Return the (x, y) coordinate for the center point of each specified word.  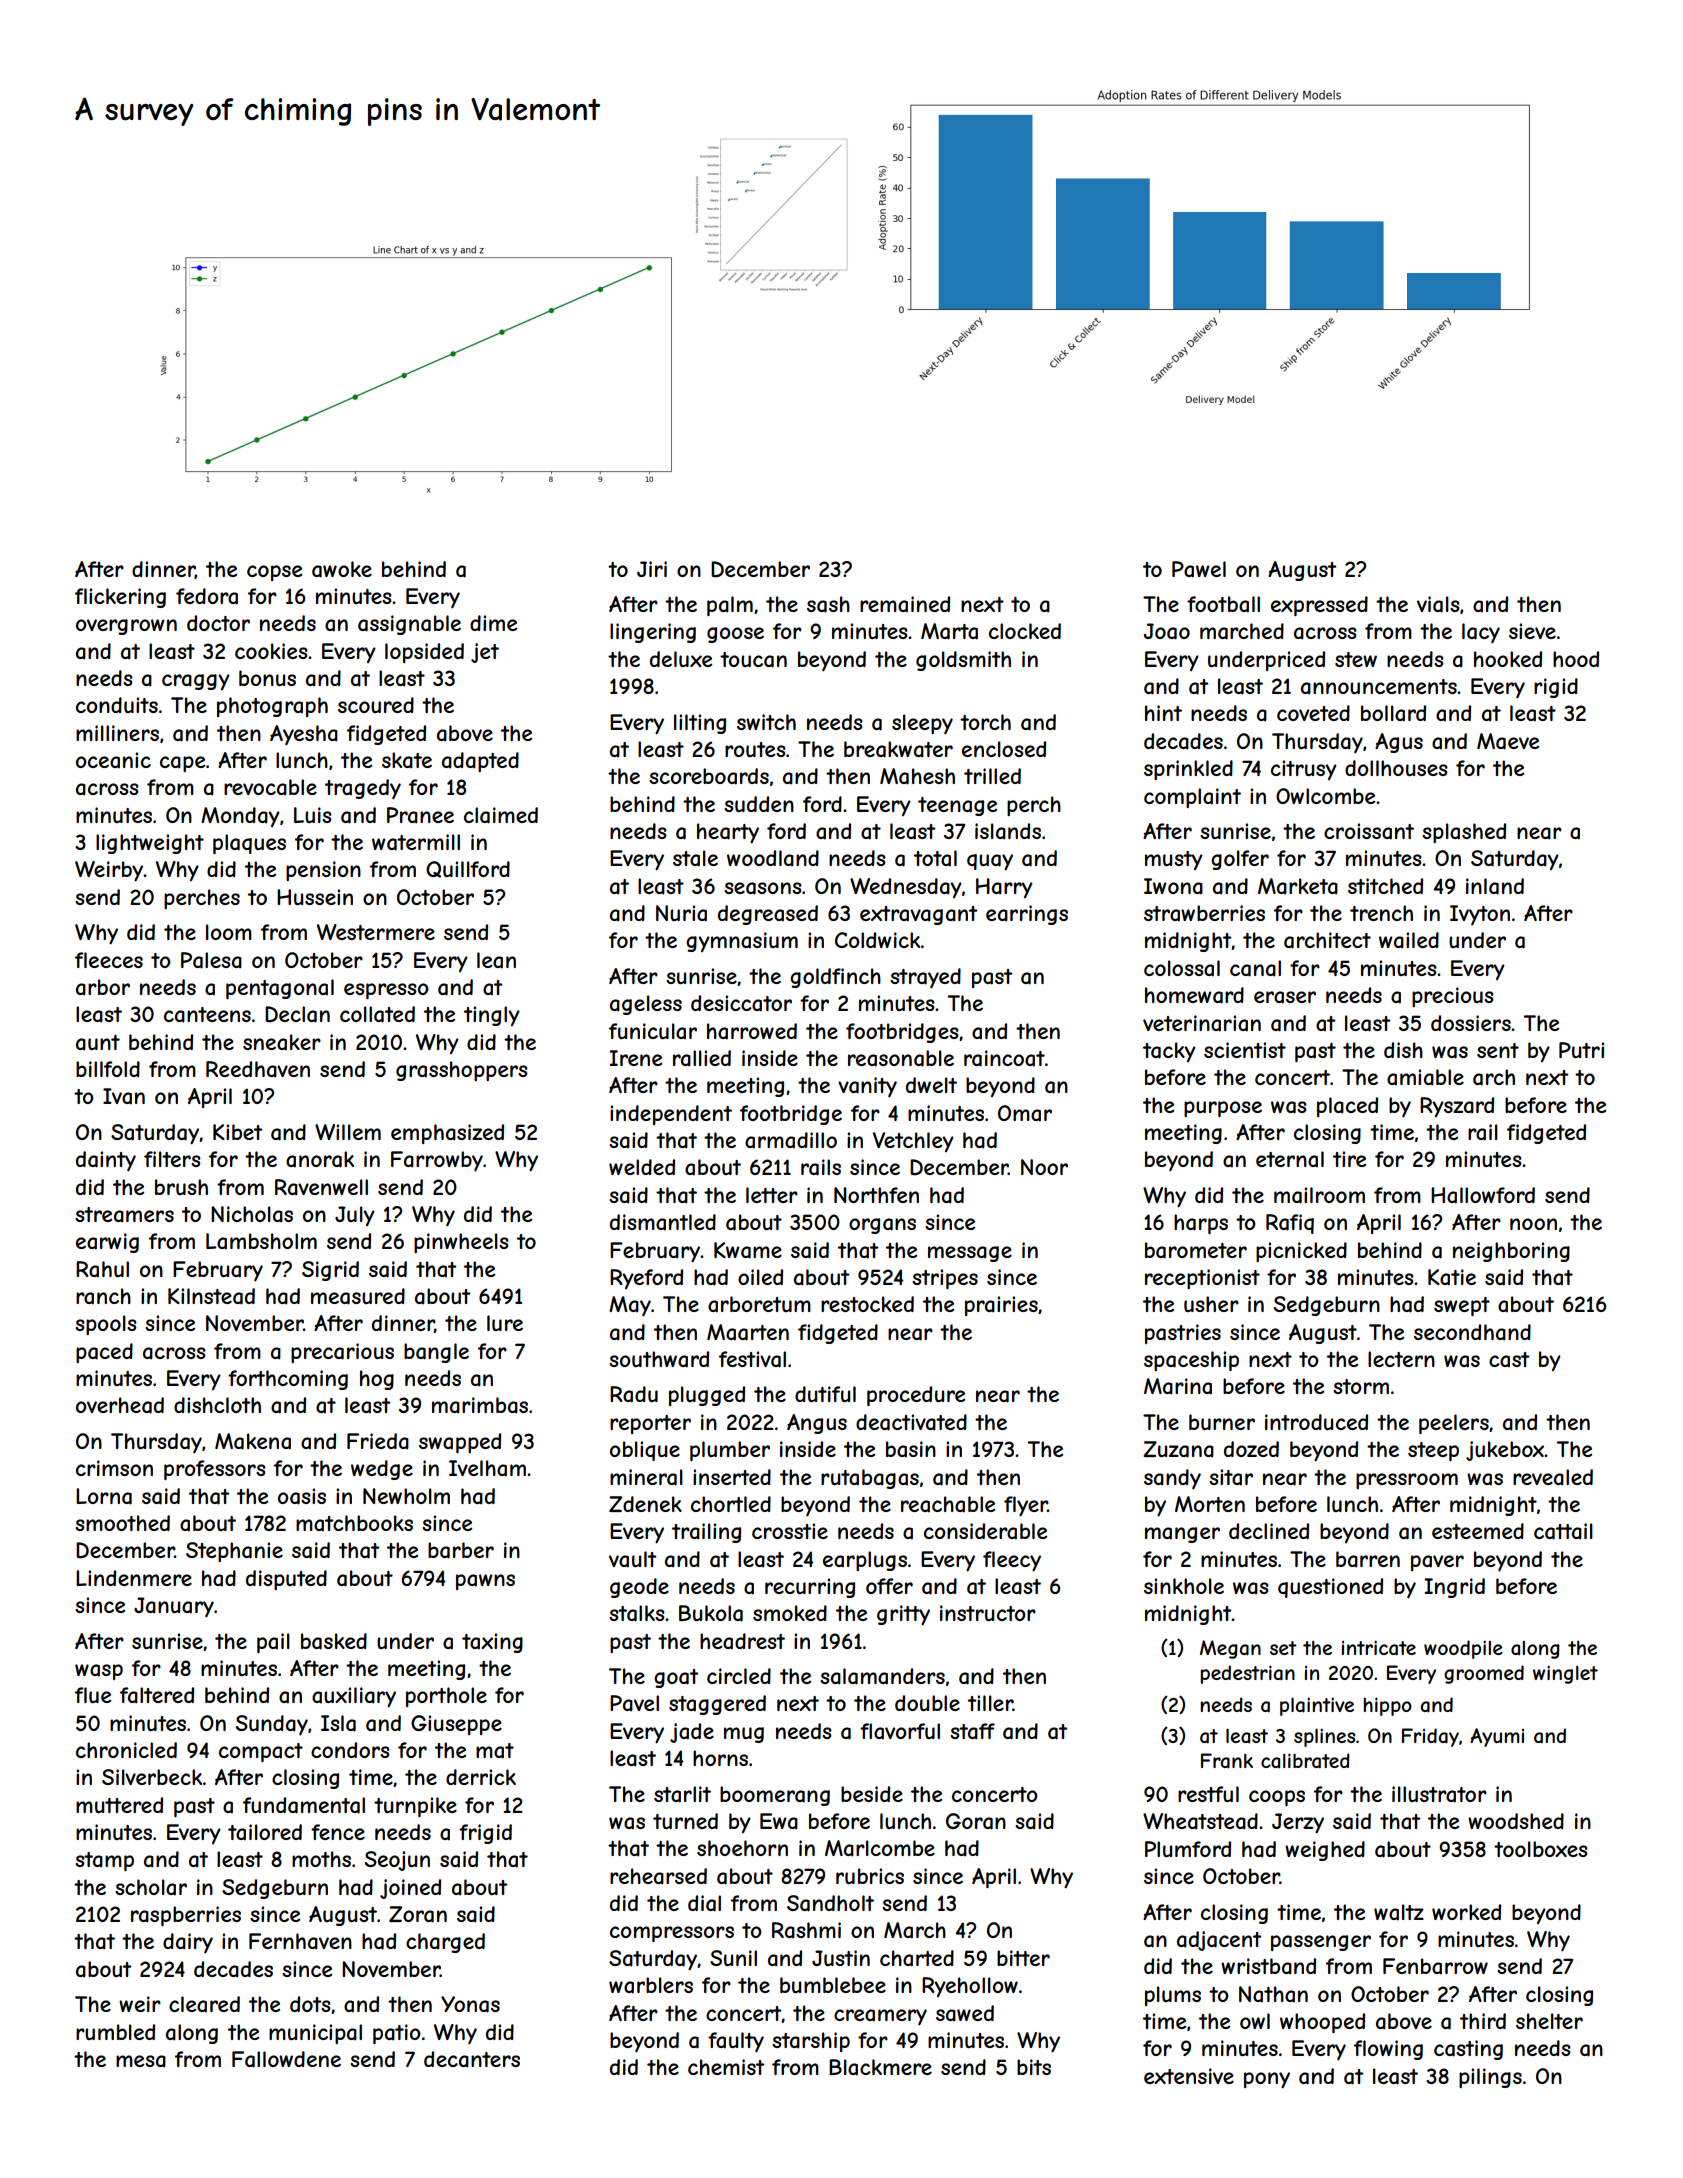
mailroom (1319, 1195)
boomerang (775, 1796)
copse (274, 573)
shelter (1549, 2021)
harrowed (752, 1031)
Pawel (1199, 569)
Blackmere (880, 2067)
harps (1201, 1224)
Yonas (470, 2004)
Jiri (652, 569)
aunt (98, 1043)
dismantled (663, 1222)
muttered (119, 1805)
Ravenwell (321, 1187)
